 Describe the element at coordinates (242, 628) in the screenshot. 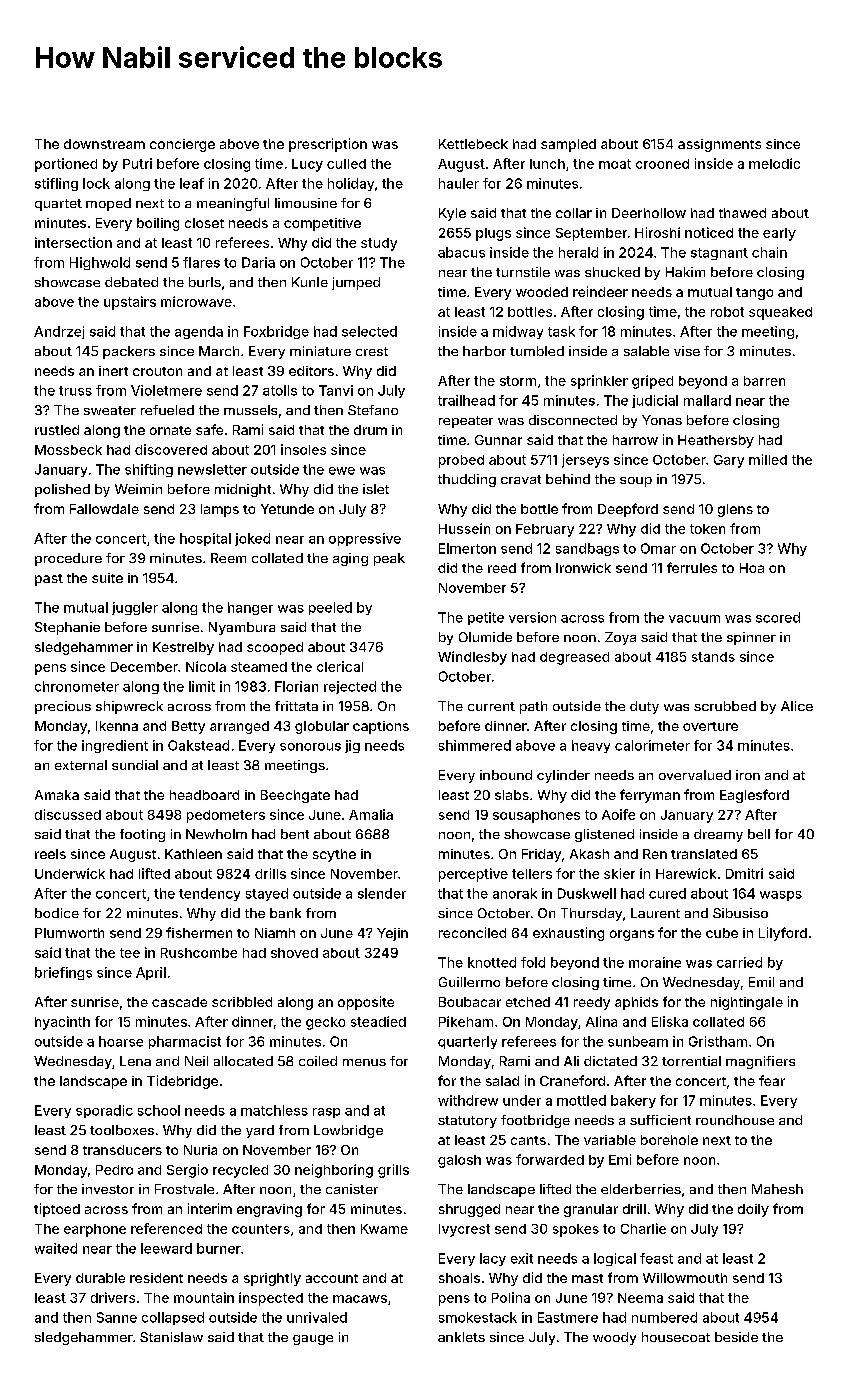

I see `Nyambura` at that location.
